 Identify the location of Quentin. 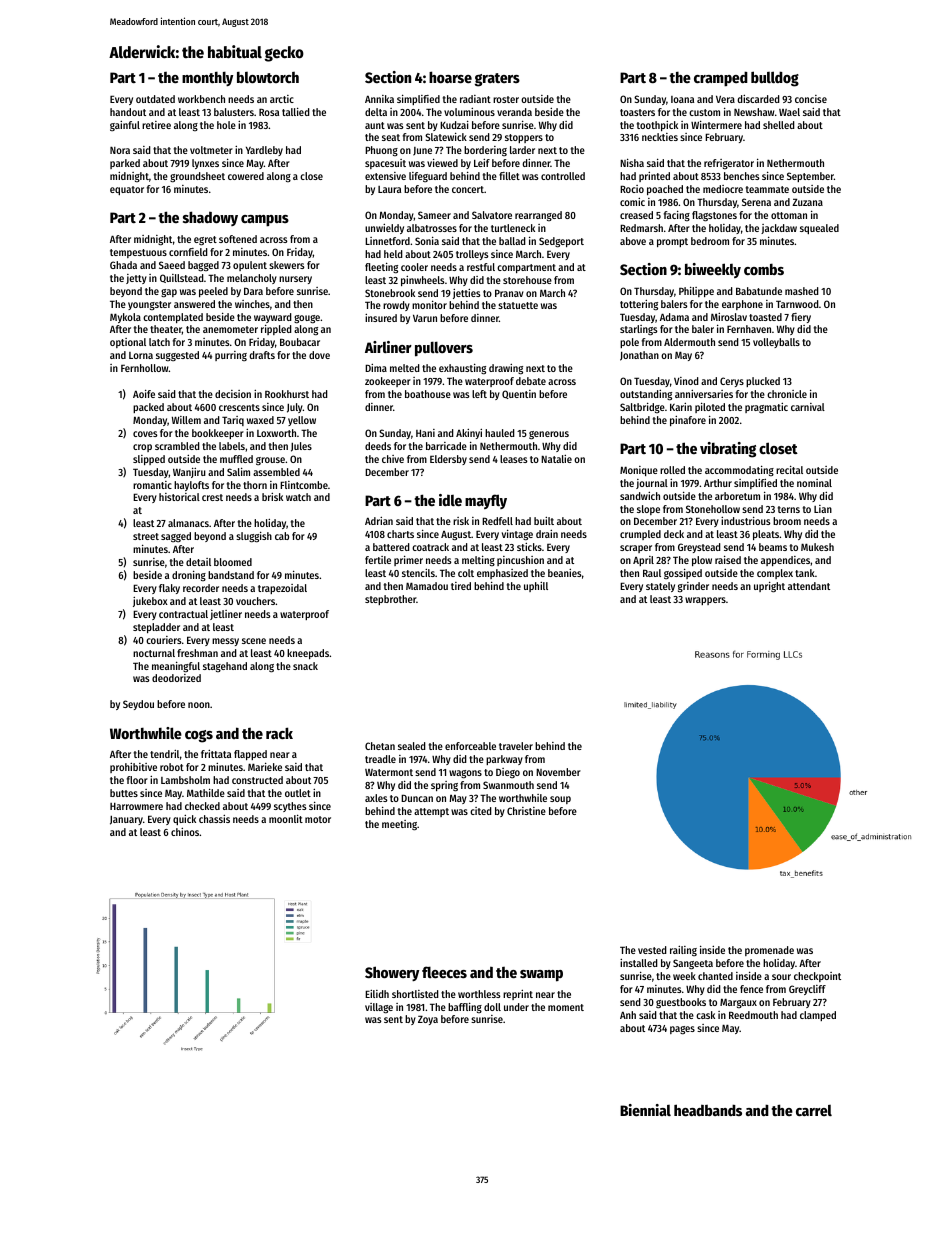
(519, 394).
